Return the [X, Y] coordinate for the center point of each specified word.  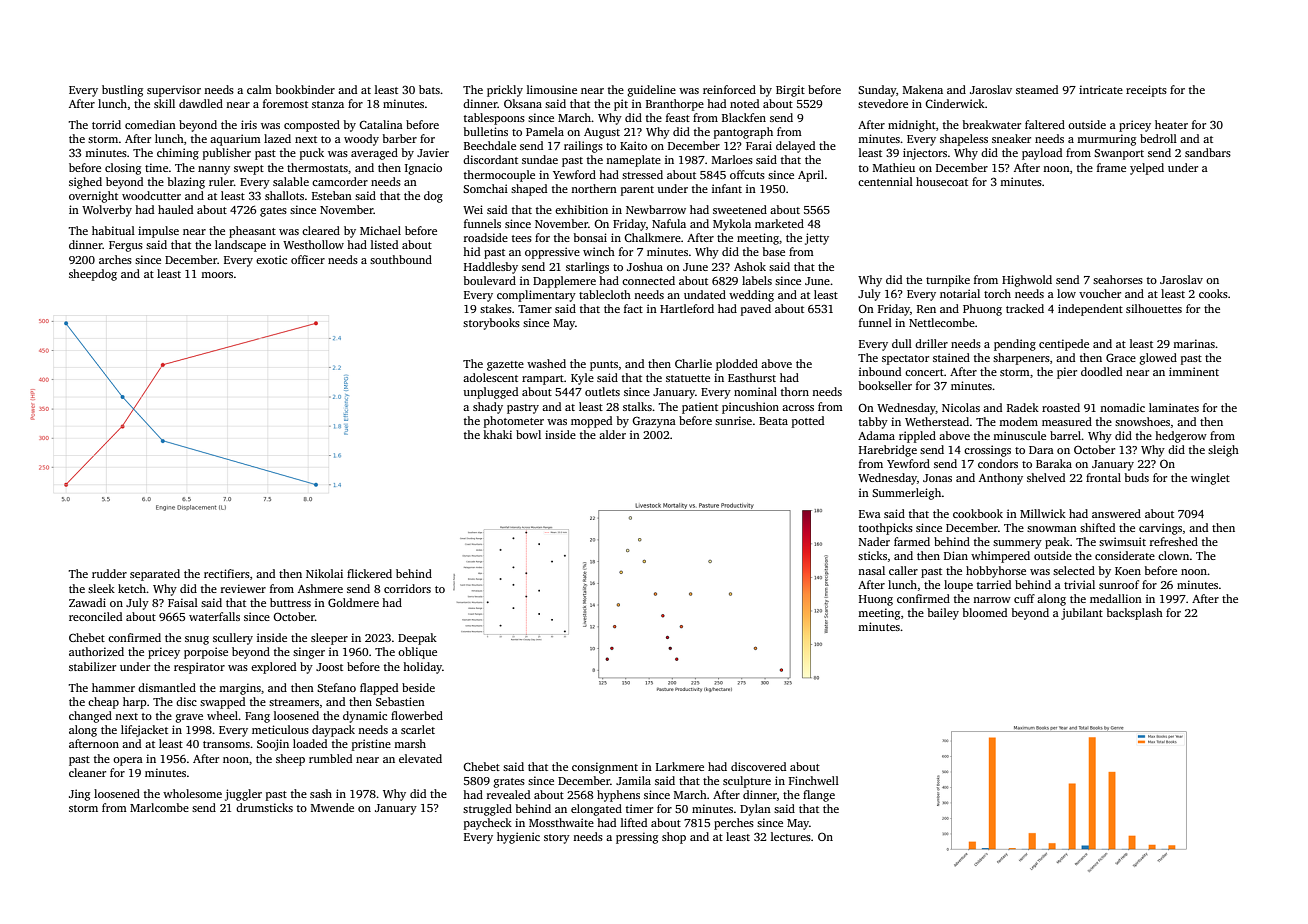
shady [488, 408]
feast [678, 117]
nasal [871, 570]
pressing [637, 838]
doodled [1101, 371]
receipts [1146, 91]
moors [217, 275]
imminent [1194, 371]
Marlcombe [159, 807]
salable [291, 181]
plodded [737, 365]
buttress [290, 602]
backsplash [1135, 614]
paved [756, 310]
